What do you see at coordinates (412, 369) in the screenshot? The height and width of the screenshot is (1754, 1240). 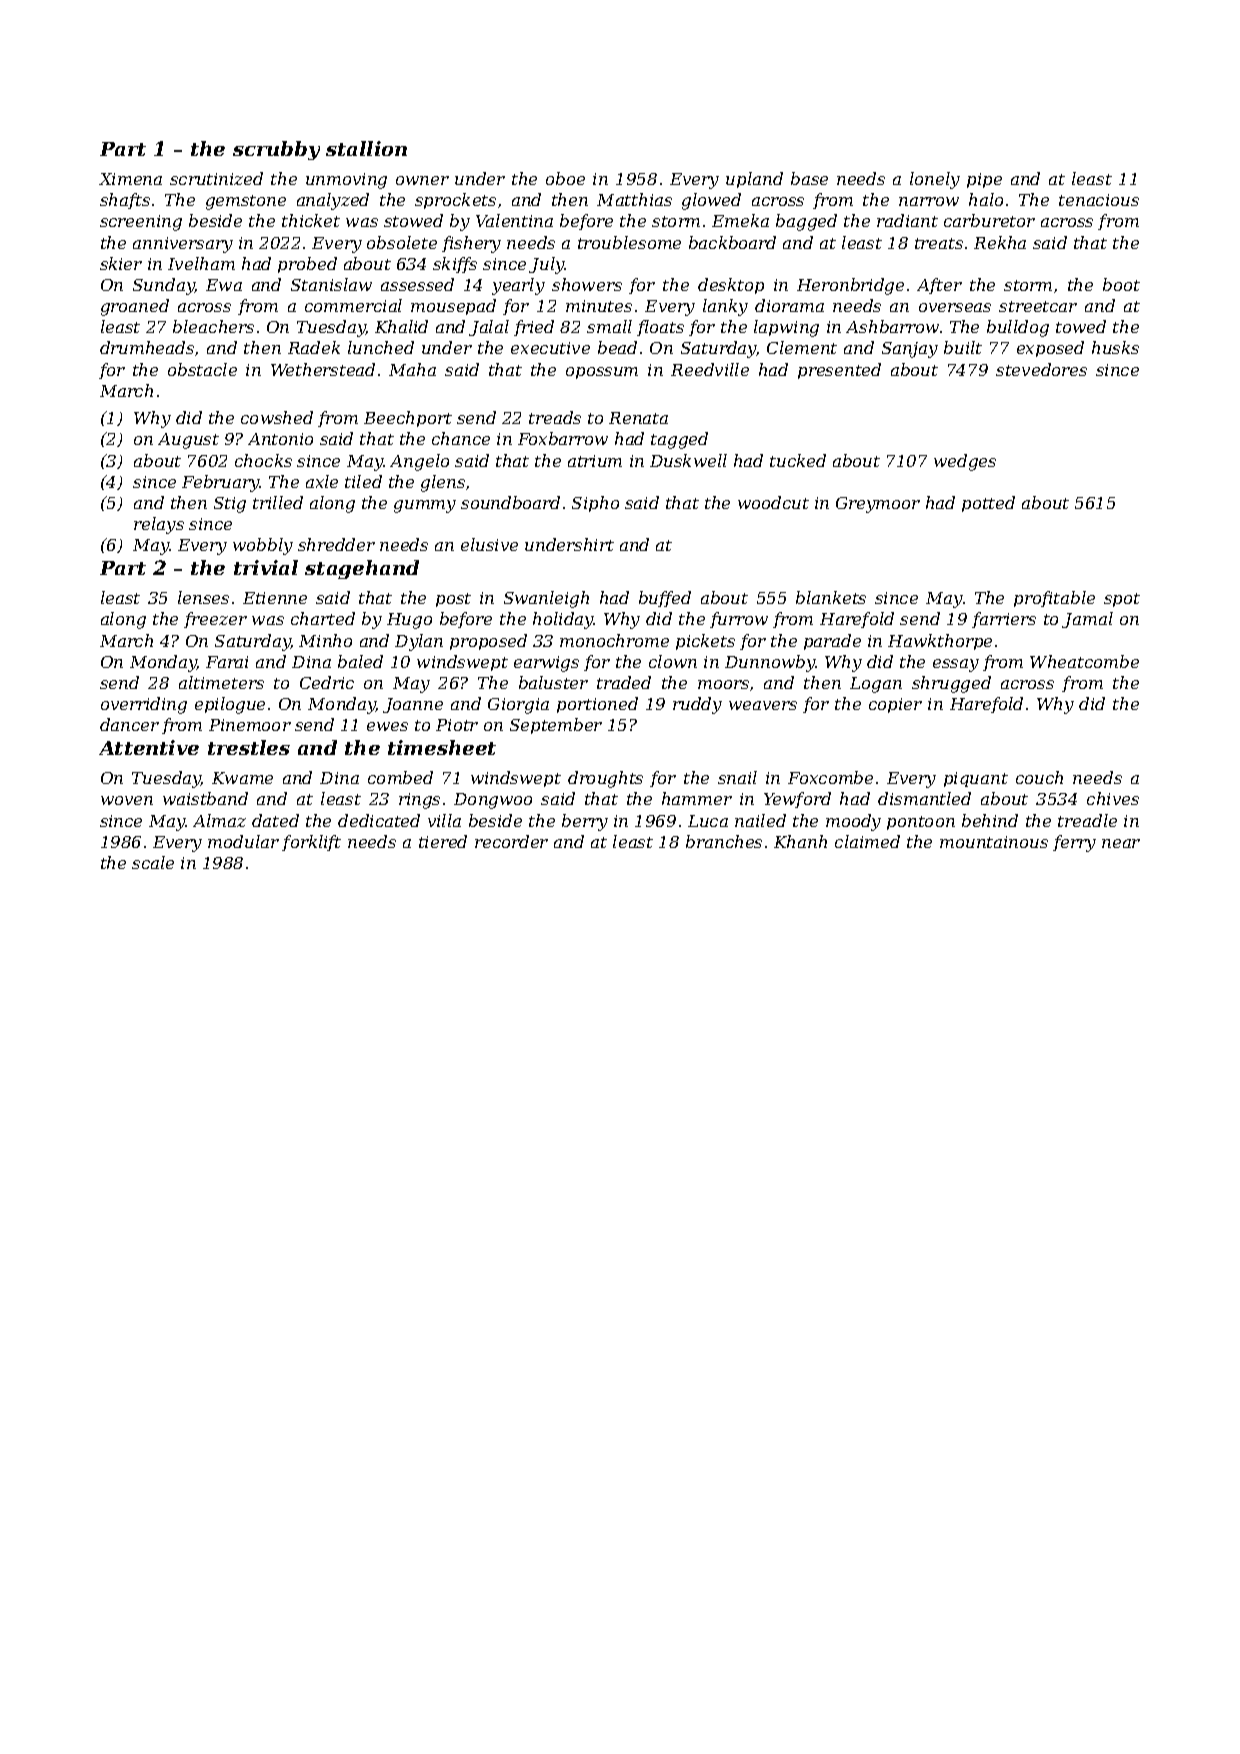 I see `Maha` at bounding box center [412, 369].
